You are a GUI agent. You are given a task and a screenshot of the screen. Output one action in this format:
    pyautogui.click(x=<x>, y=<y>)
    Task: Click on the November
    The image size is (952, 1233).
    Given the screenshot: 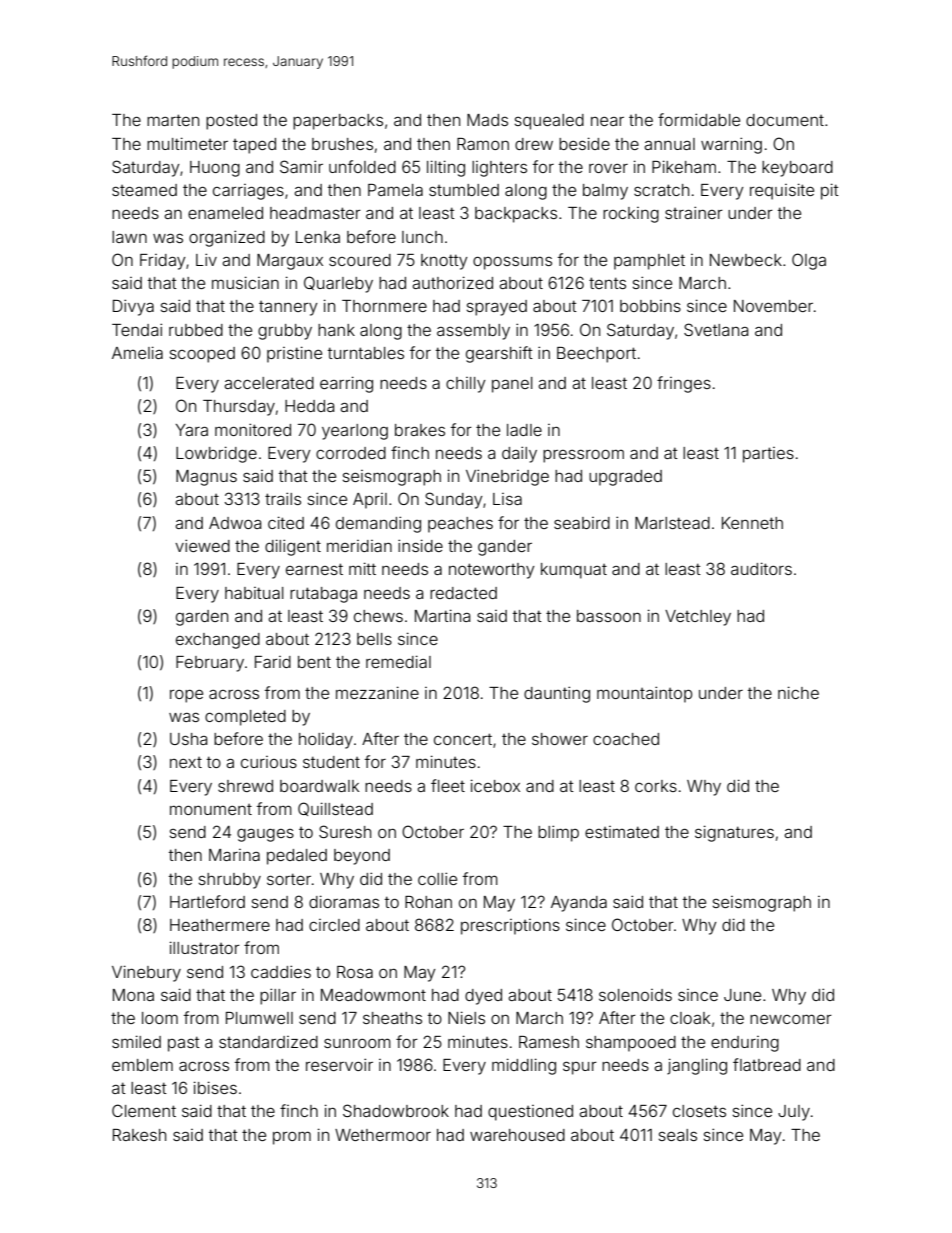 What is the action you would take?
    pyautogui.click(x=773, y=306)
